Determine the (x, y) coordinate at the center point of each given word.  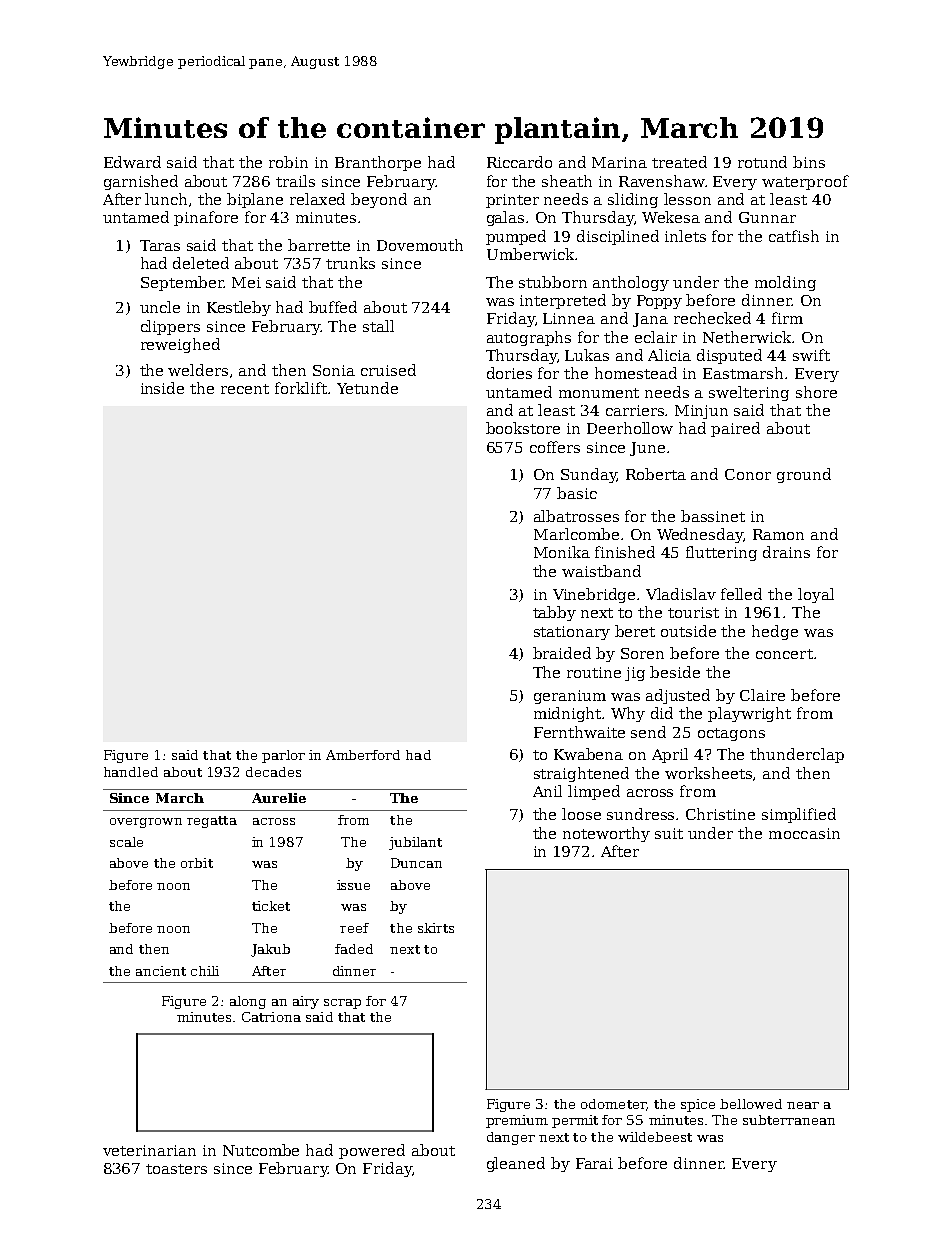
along (248, 1002)
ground (804, 475)
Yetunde (367, 388)
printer (512, 201)
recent (245, 389)
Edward (132, 162)
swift (811, 355)
